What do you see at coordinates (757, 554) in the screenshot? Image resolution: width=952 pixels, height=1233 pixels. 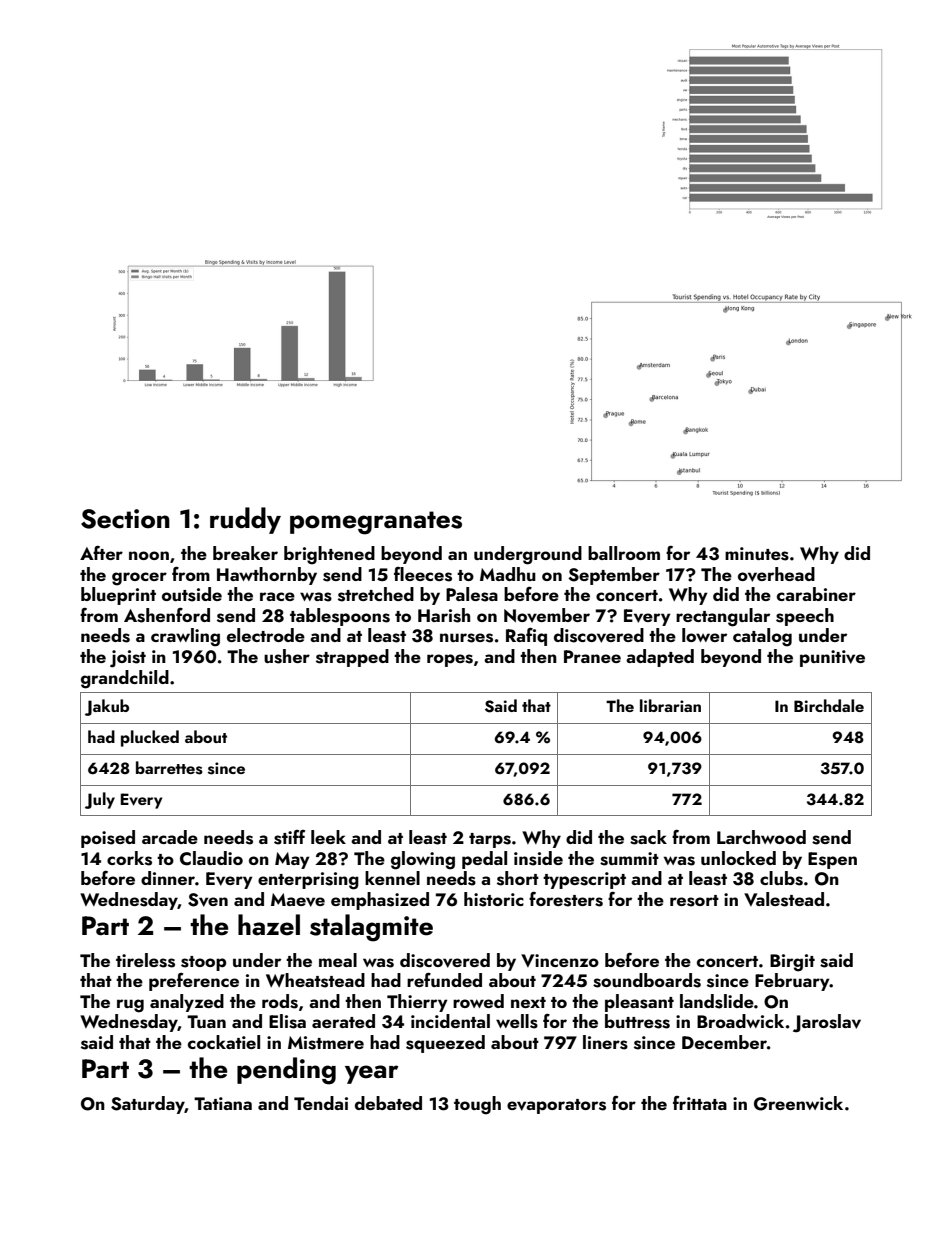 I see `minutes` at bounding box center [757, 554].
